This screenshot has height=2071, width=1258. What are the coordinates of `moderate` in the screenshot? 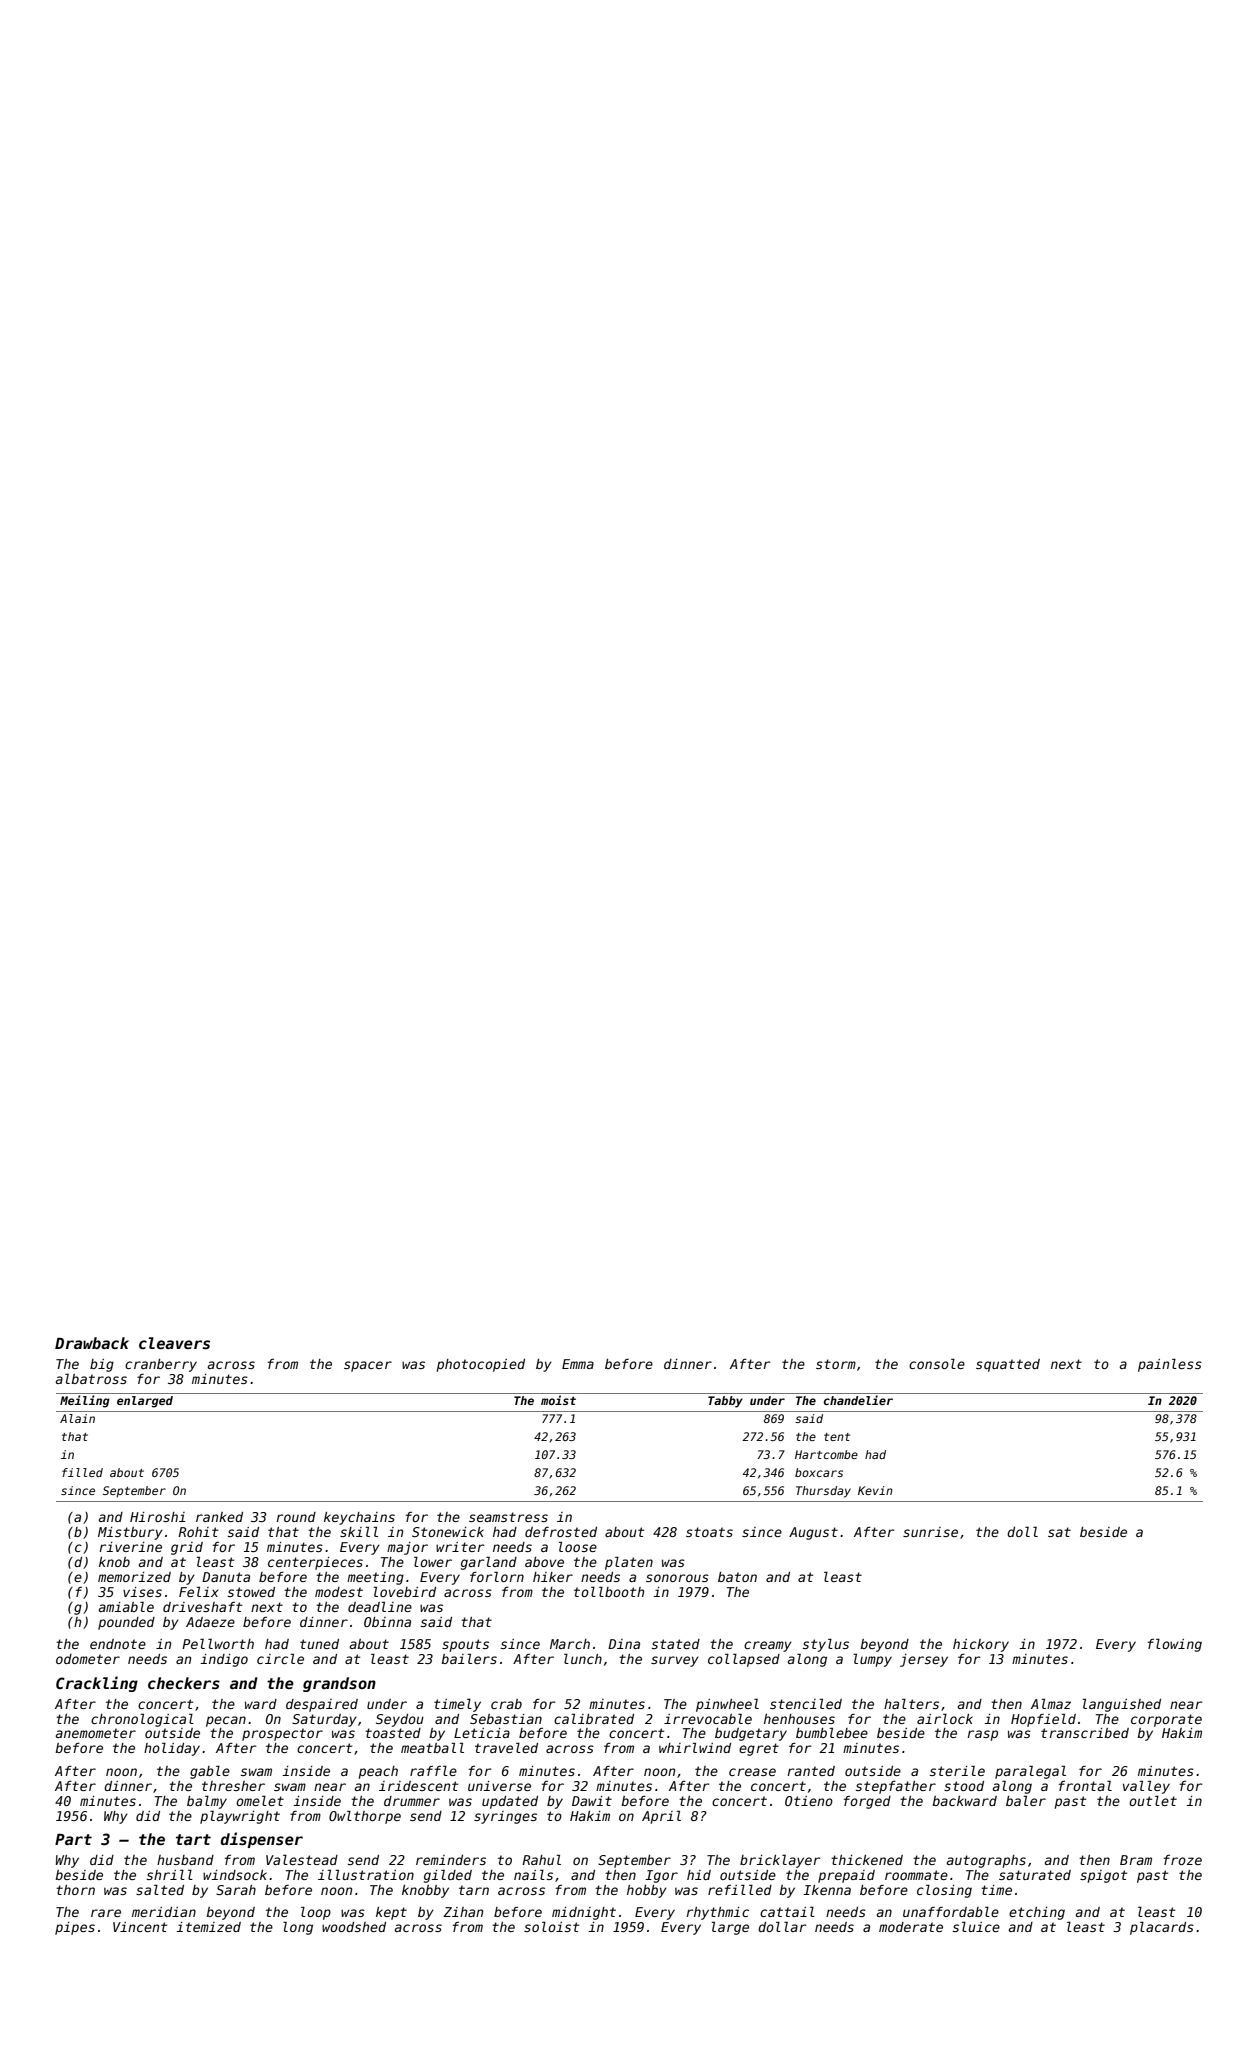 It's located at (911, 1927).
